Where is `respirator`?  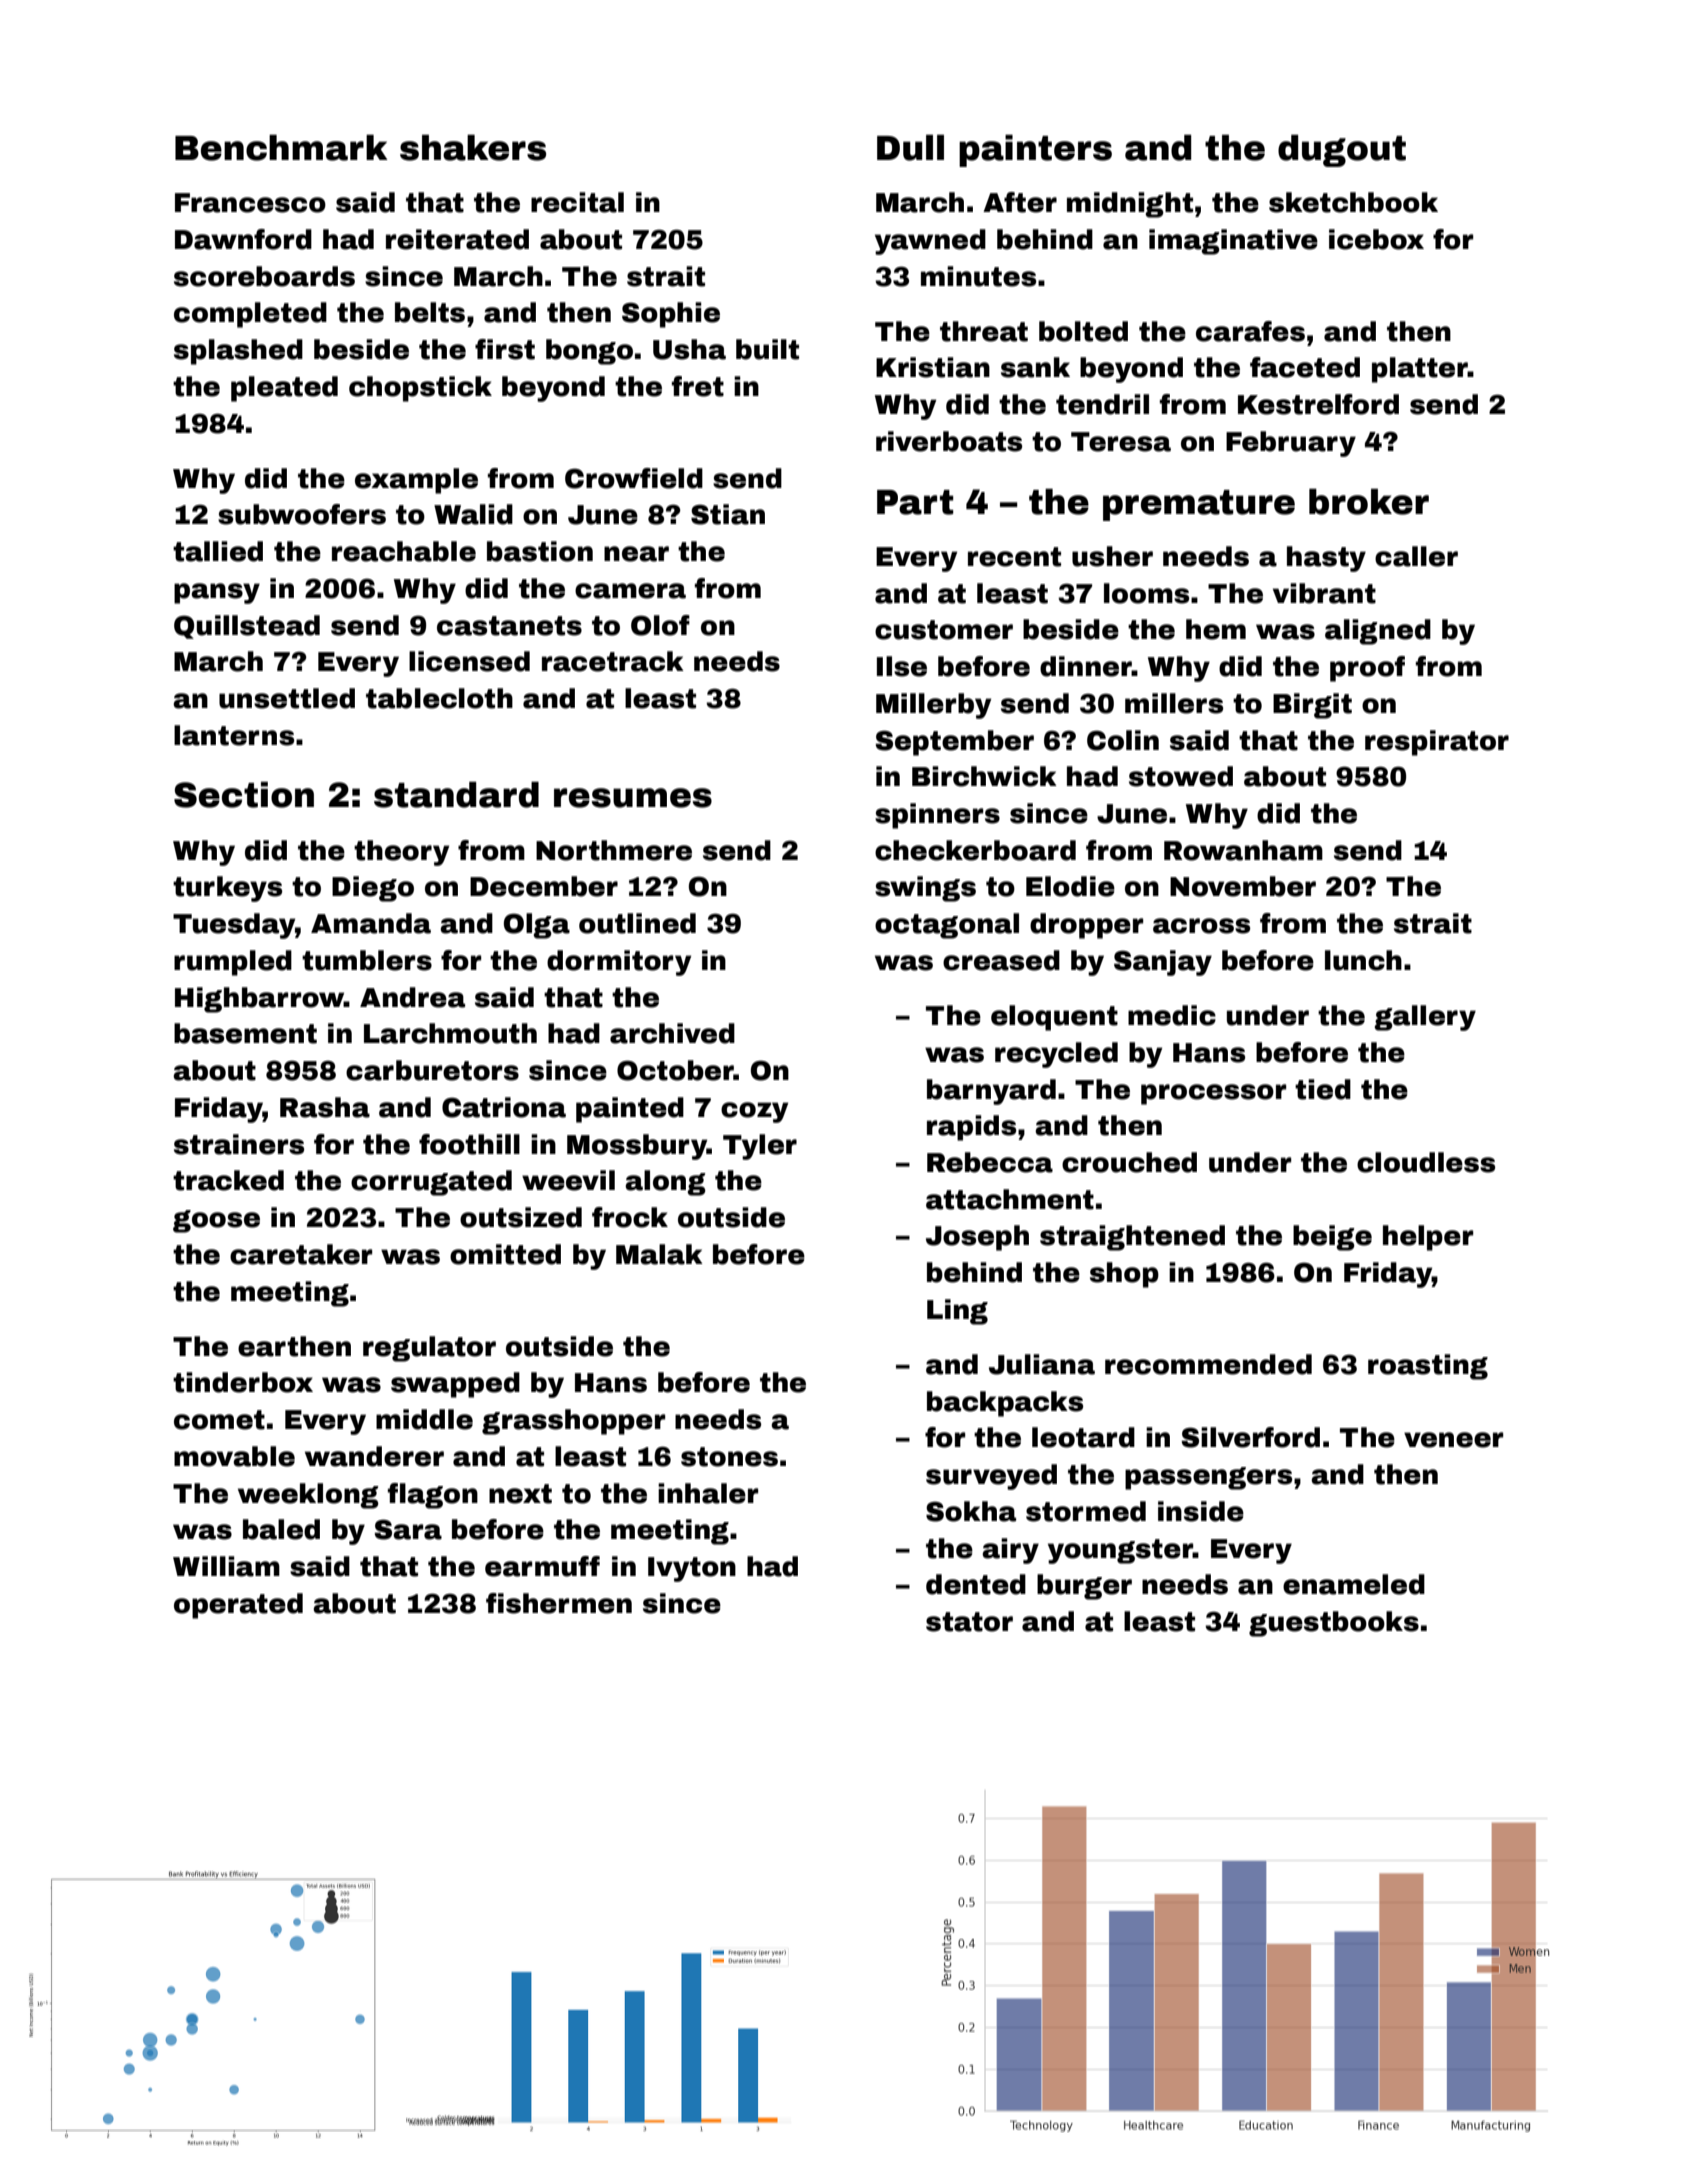 respirator is located at coordinates (1437, 743).
